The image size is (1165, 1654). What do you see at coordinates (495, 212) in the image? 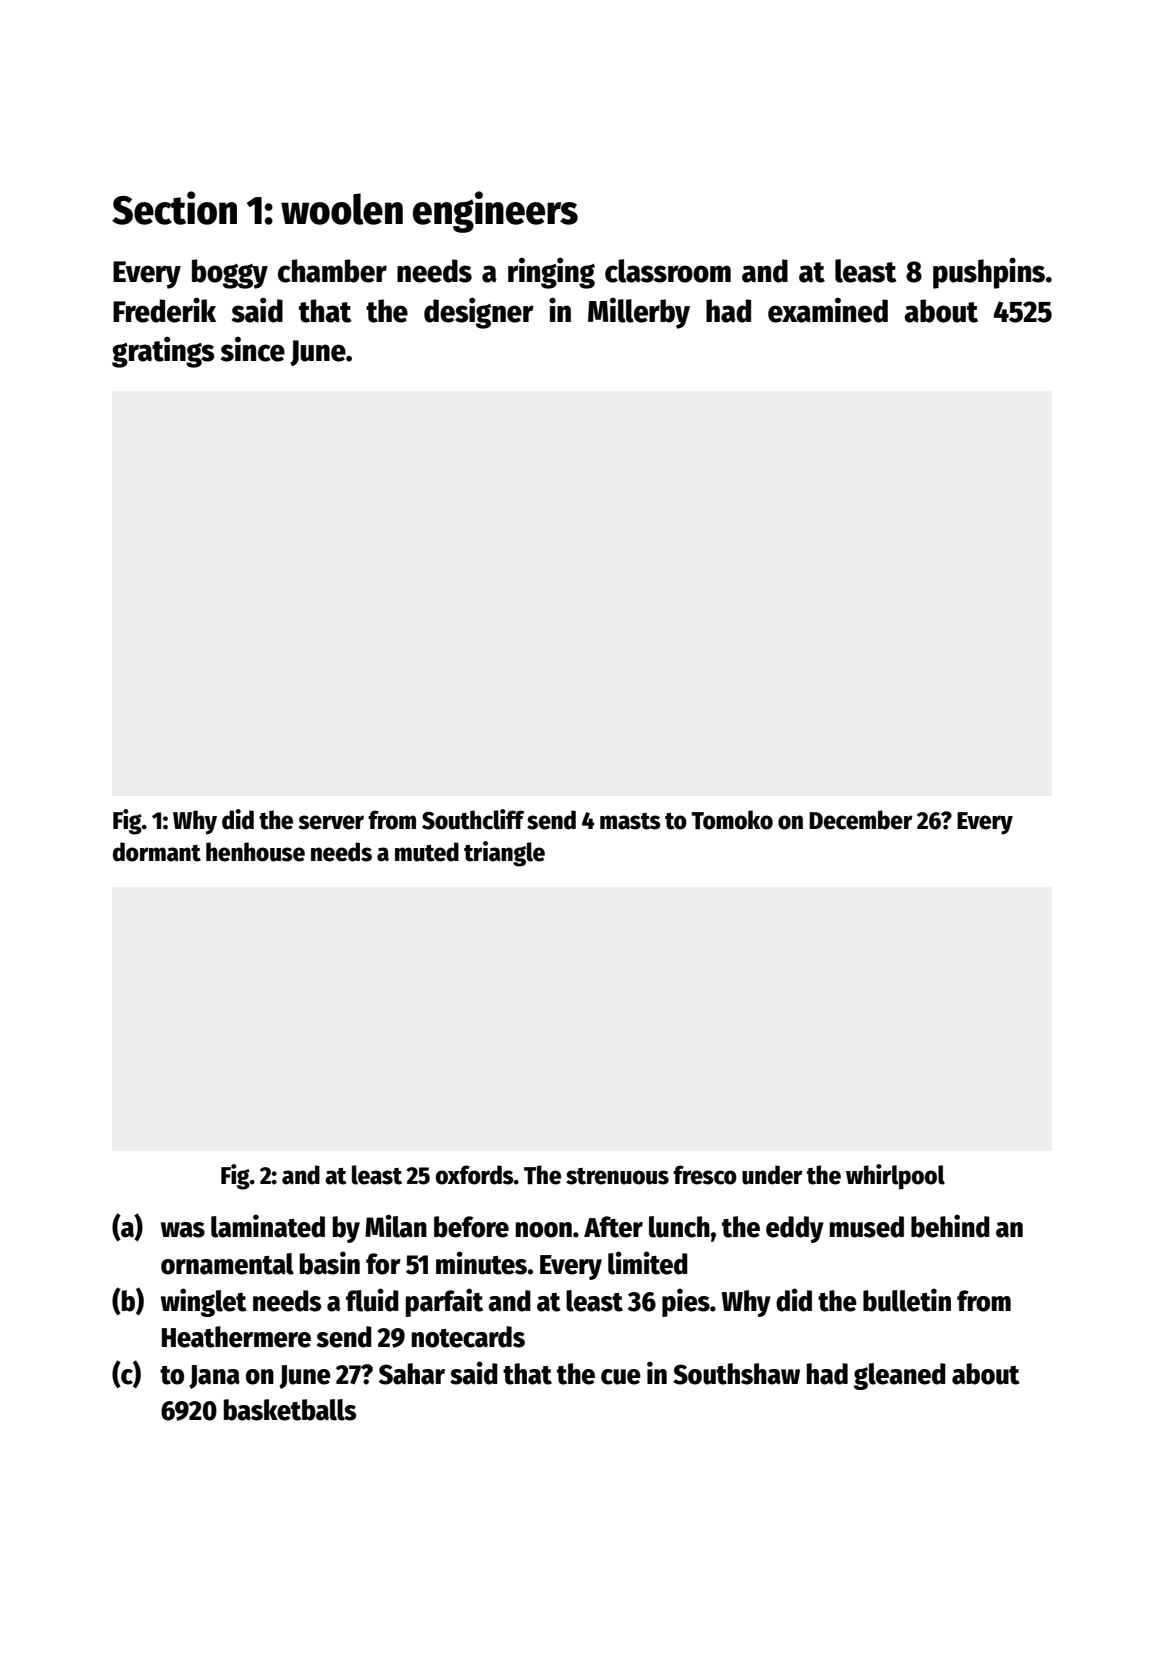
I see `engineers` at bounding box center [495, 212].
